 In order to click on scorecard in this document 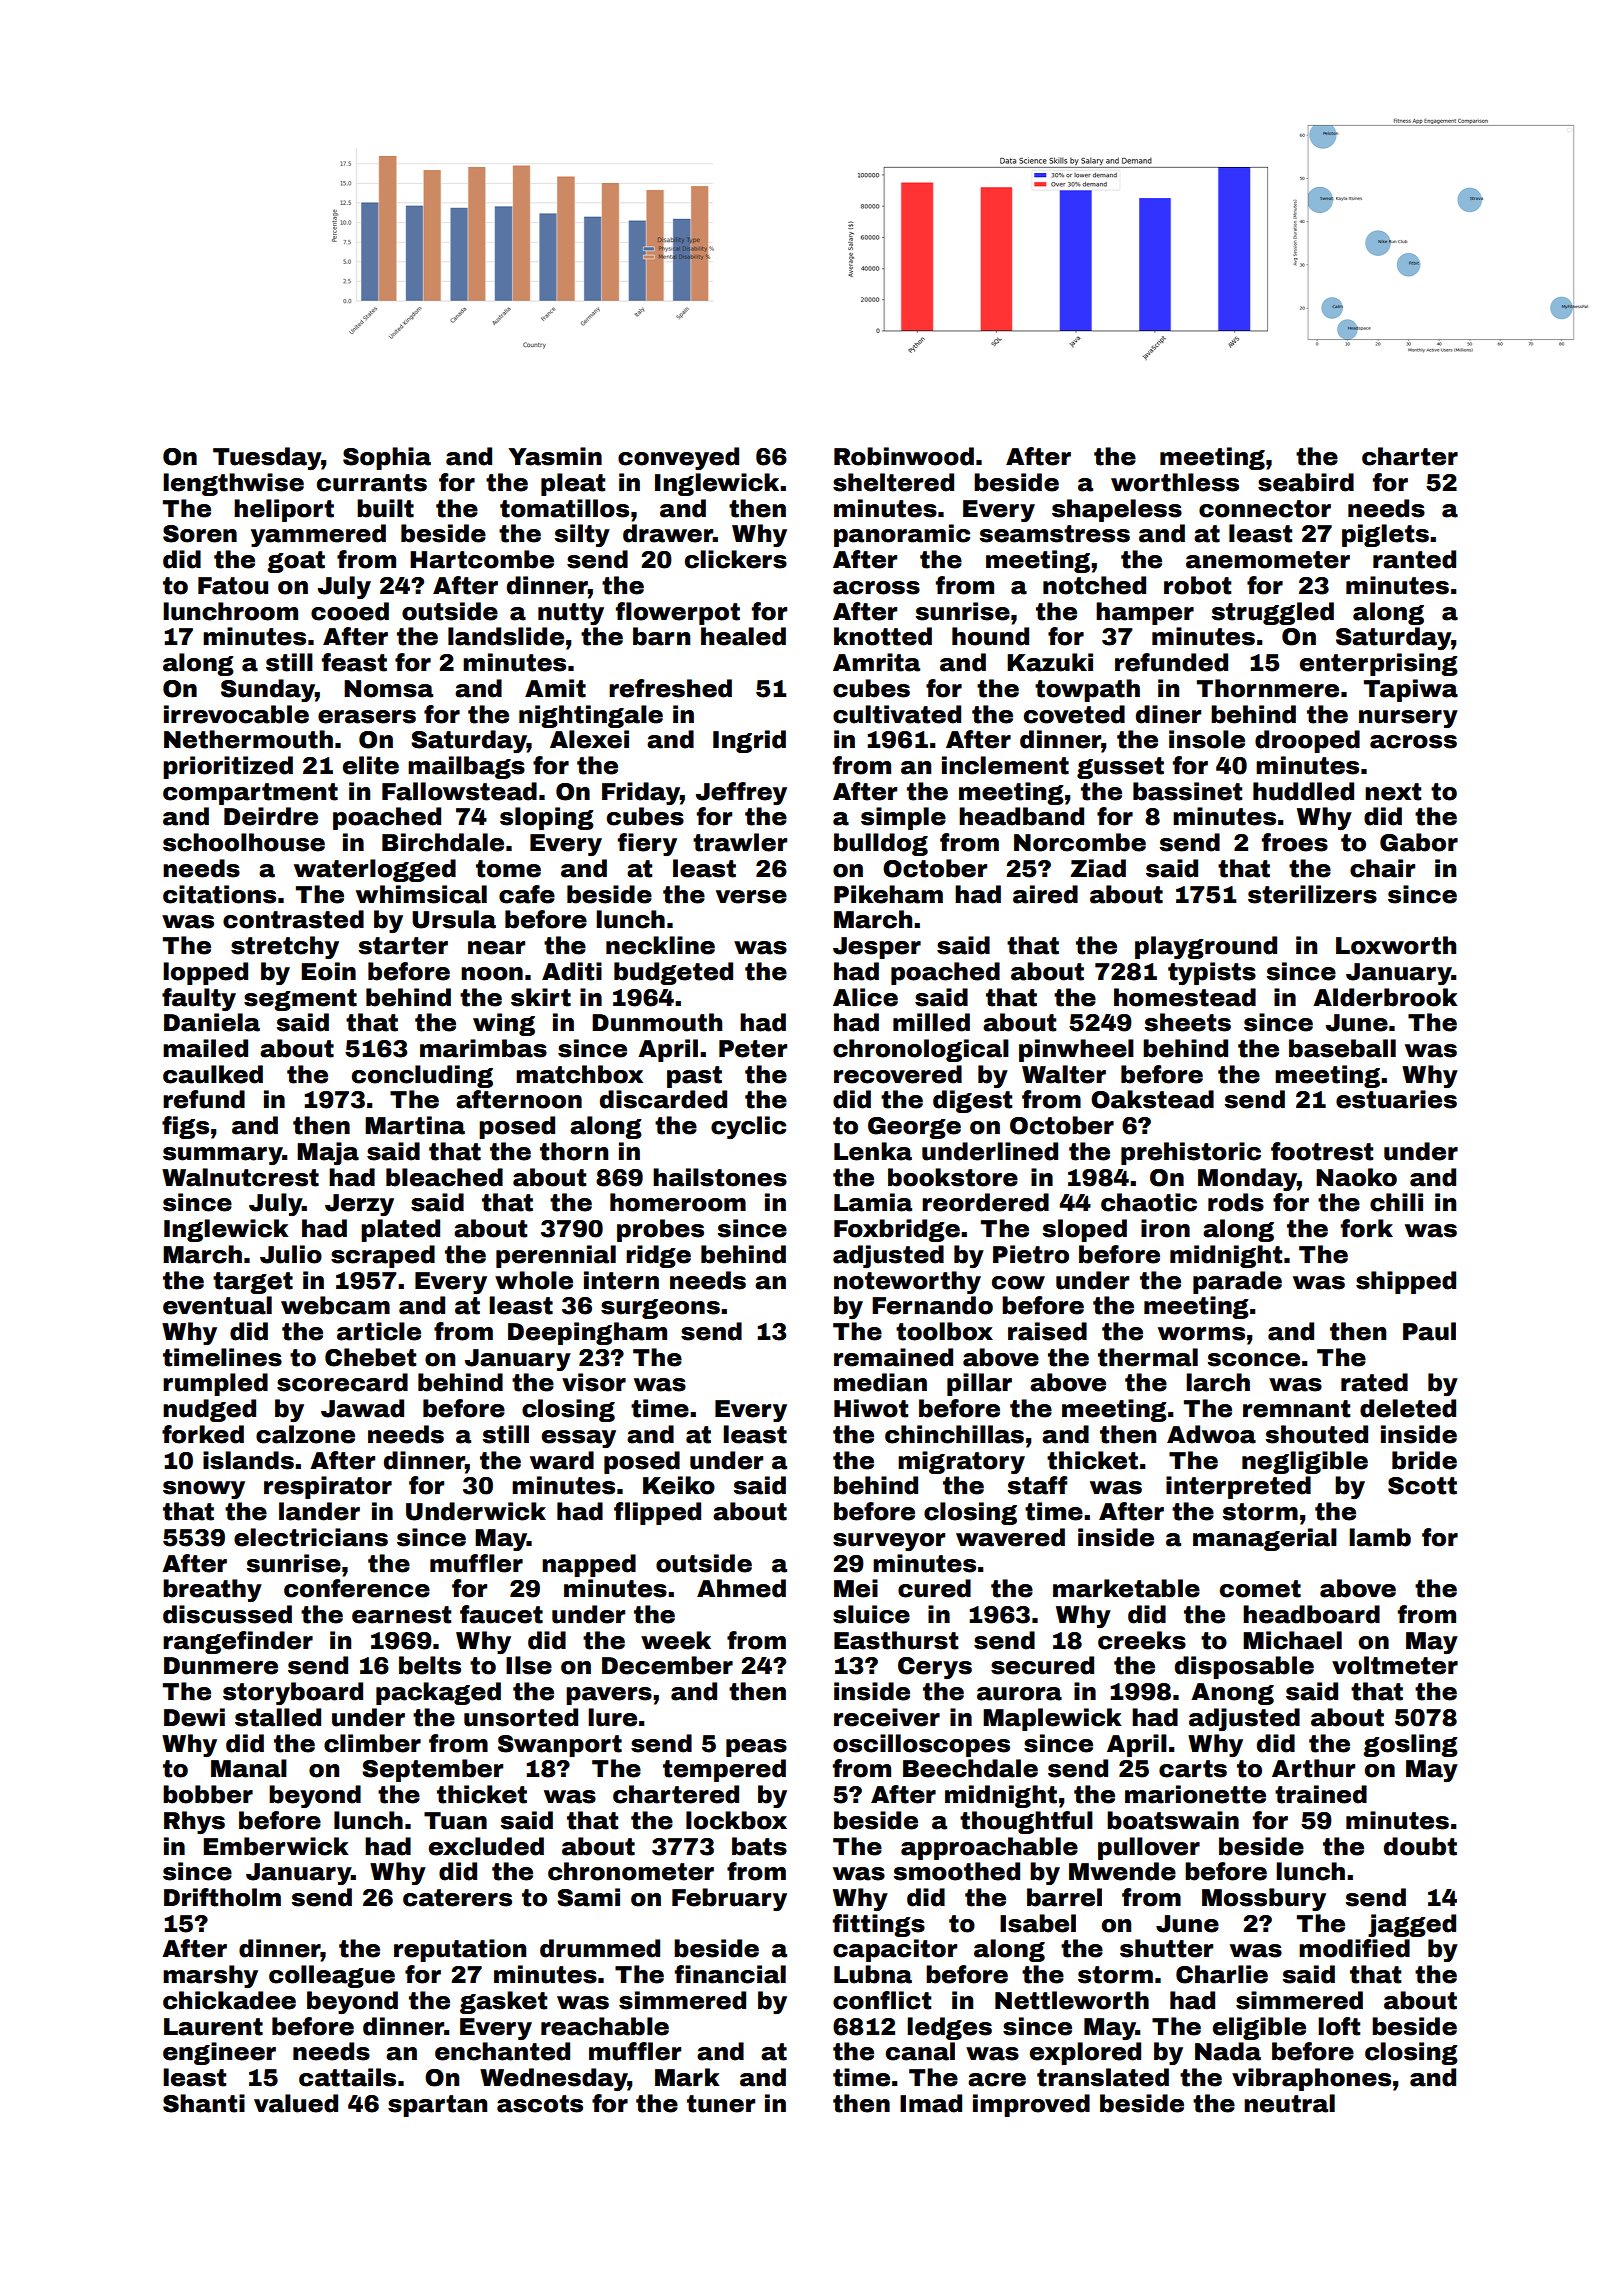, I will do `click(342, 1382)`.
